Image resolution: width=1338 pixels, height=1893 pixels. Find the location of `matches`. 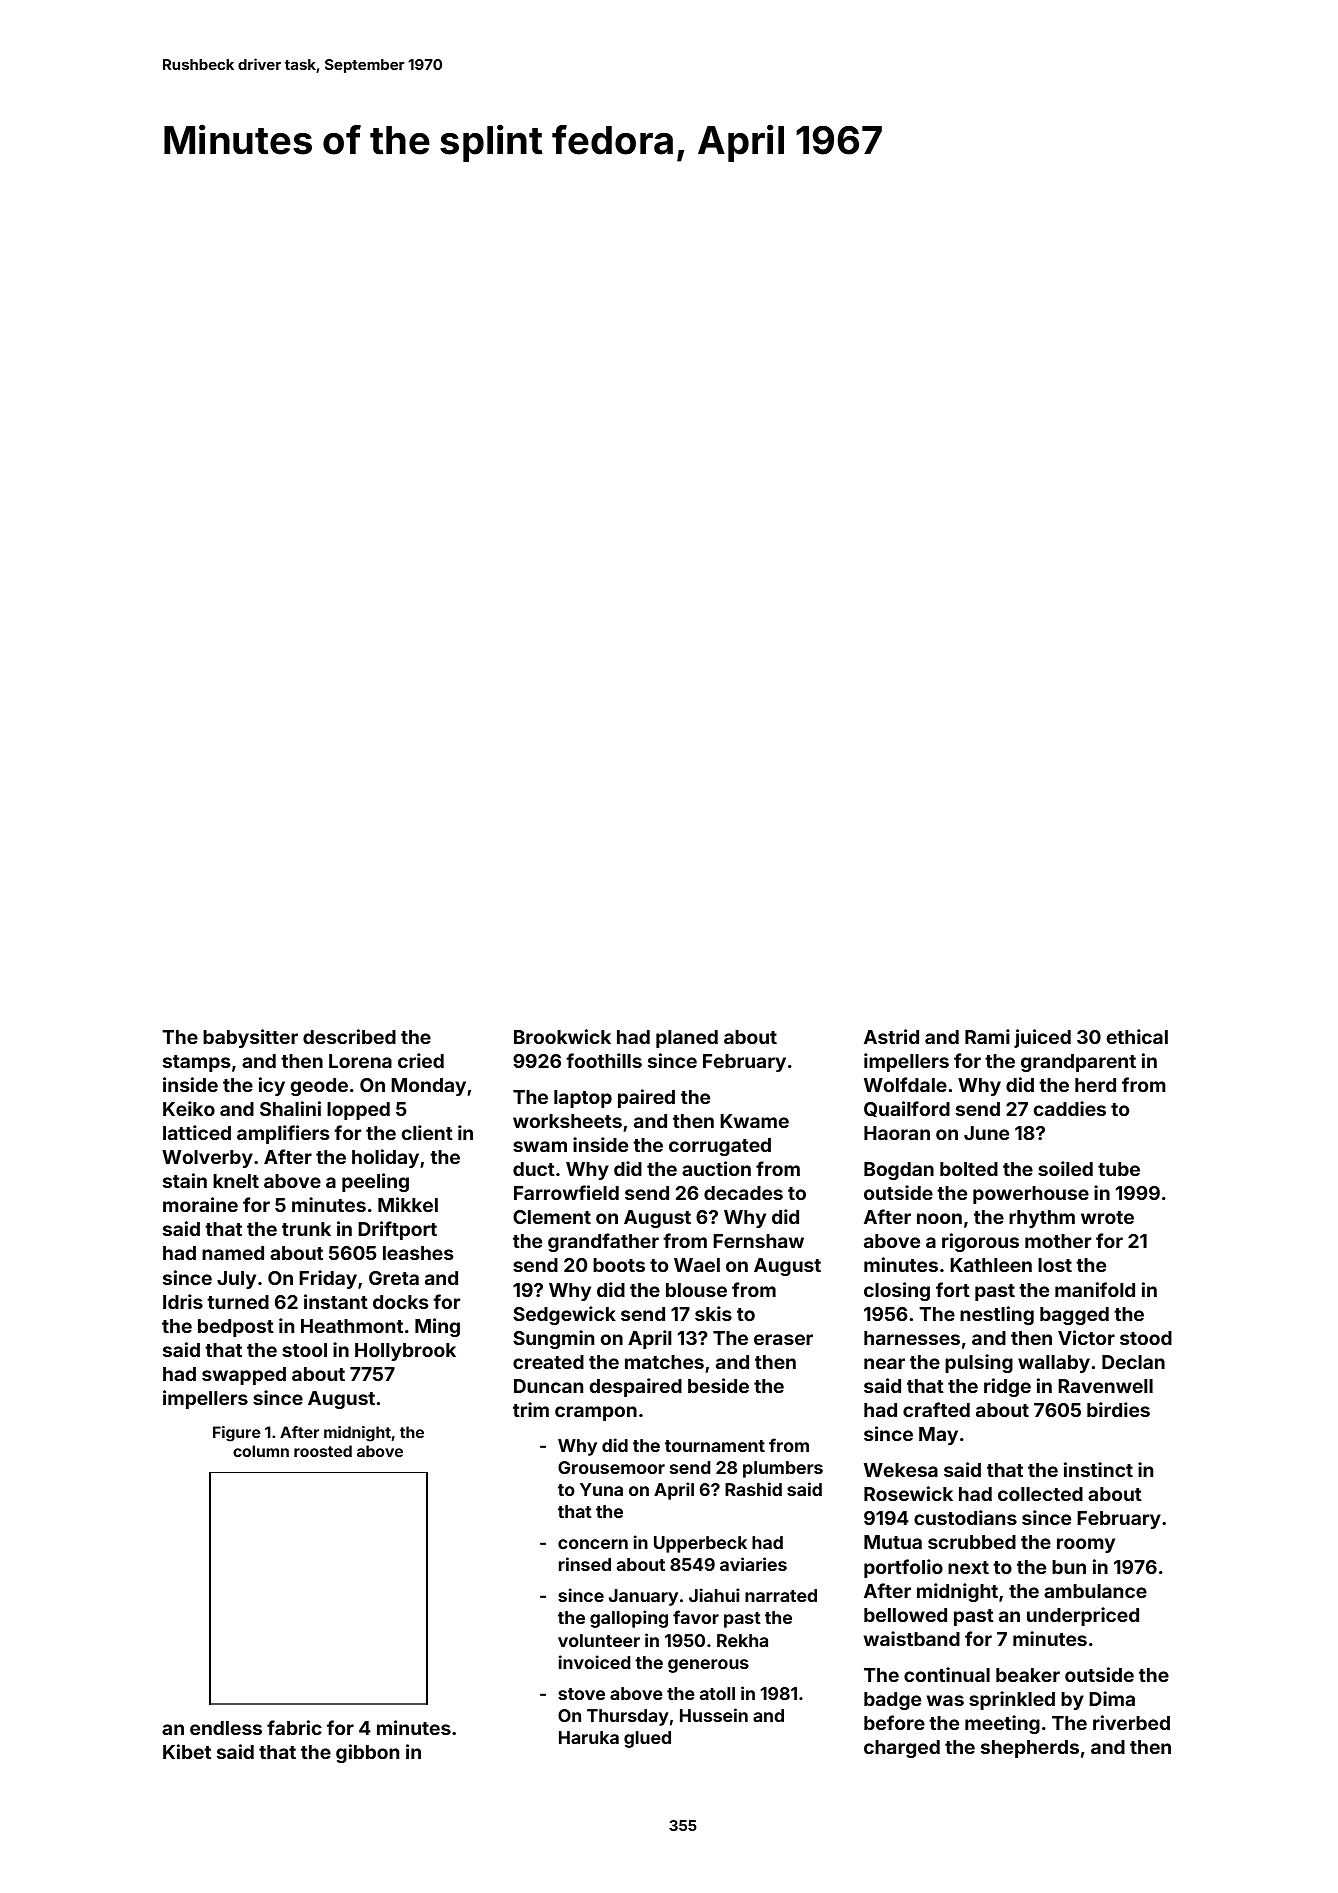

matches is located at coordinates (664, 1362).
